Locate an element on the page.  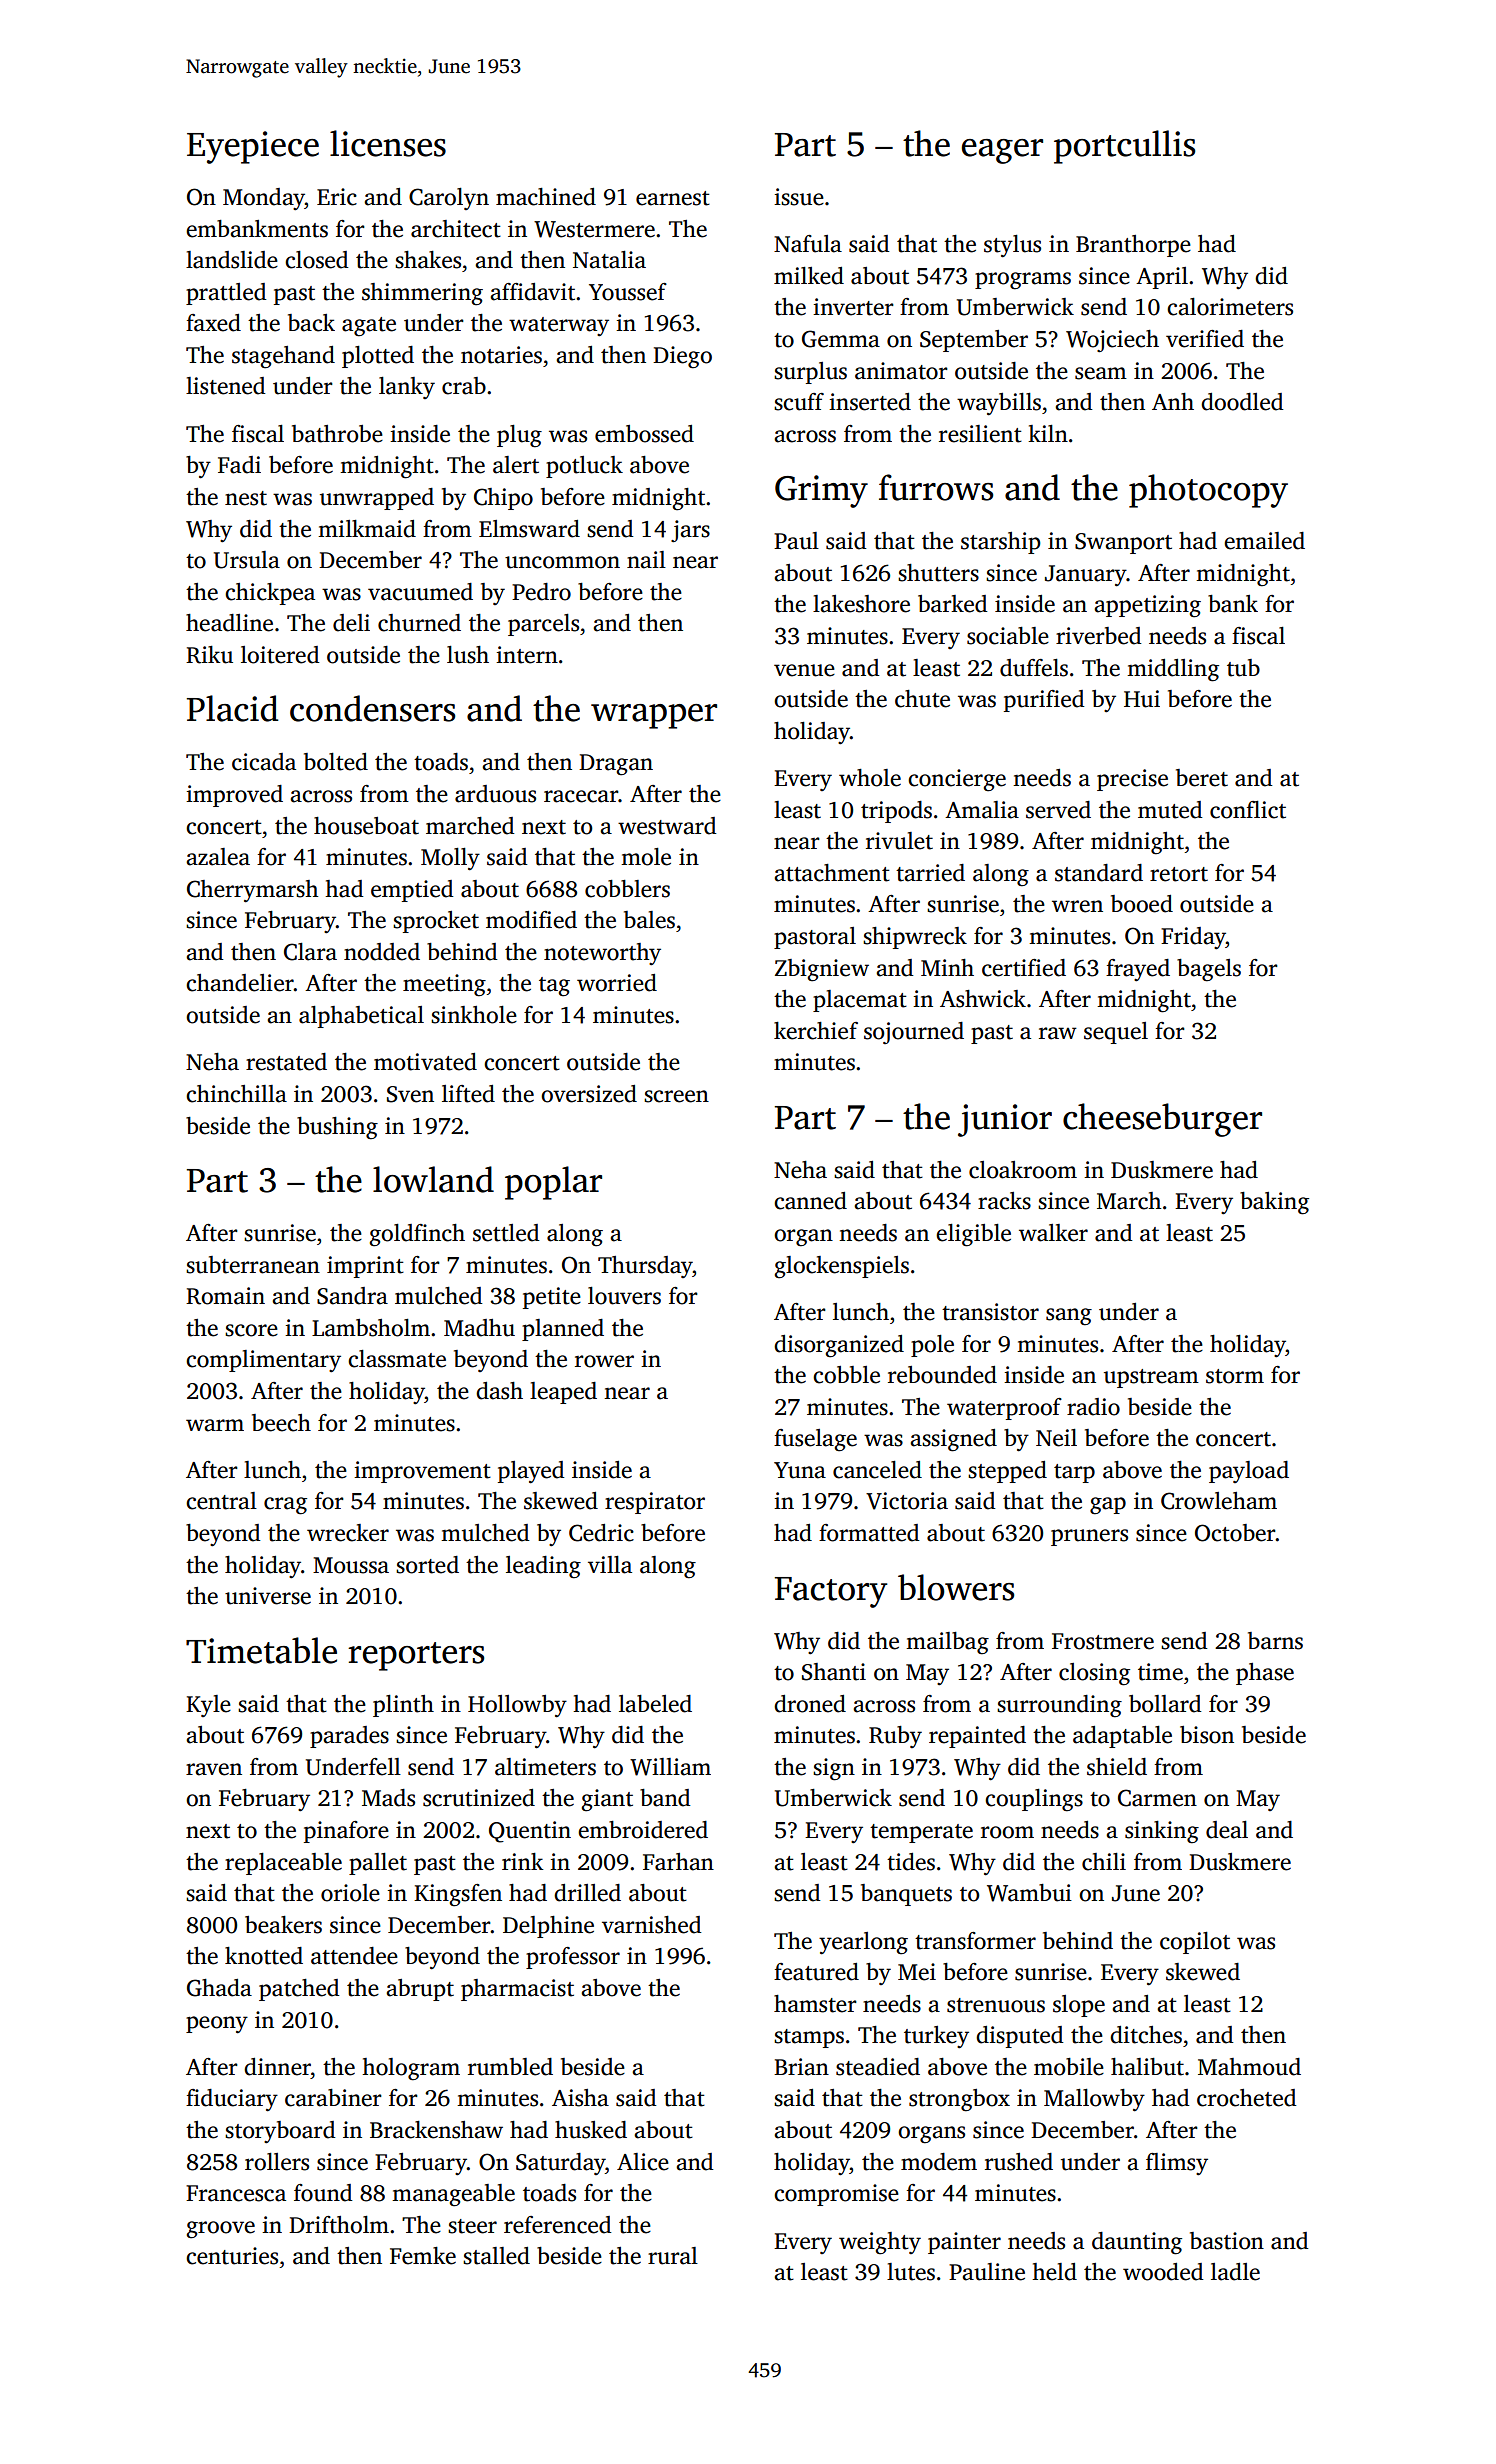
compromise is located at coordinates (836, 2195).
